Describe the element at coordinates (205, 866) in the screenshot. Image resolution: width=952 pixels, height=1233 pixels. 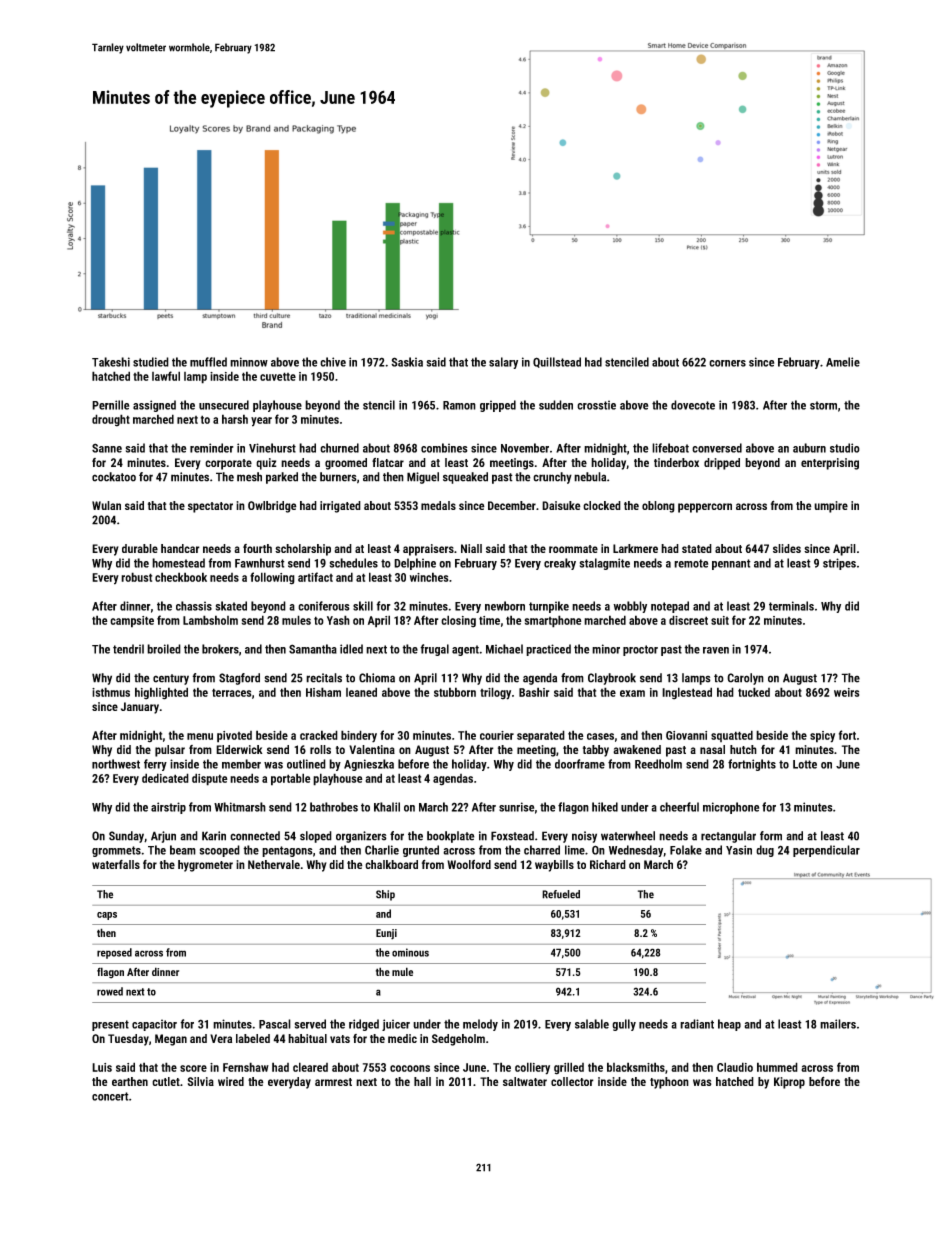
I see `hygrometer` at that location.
